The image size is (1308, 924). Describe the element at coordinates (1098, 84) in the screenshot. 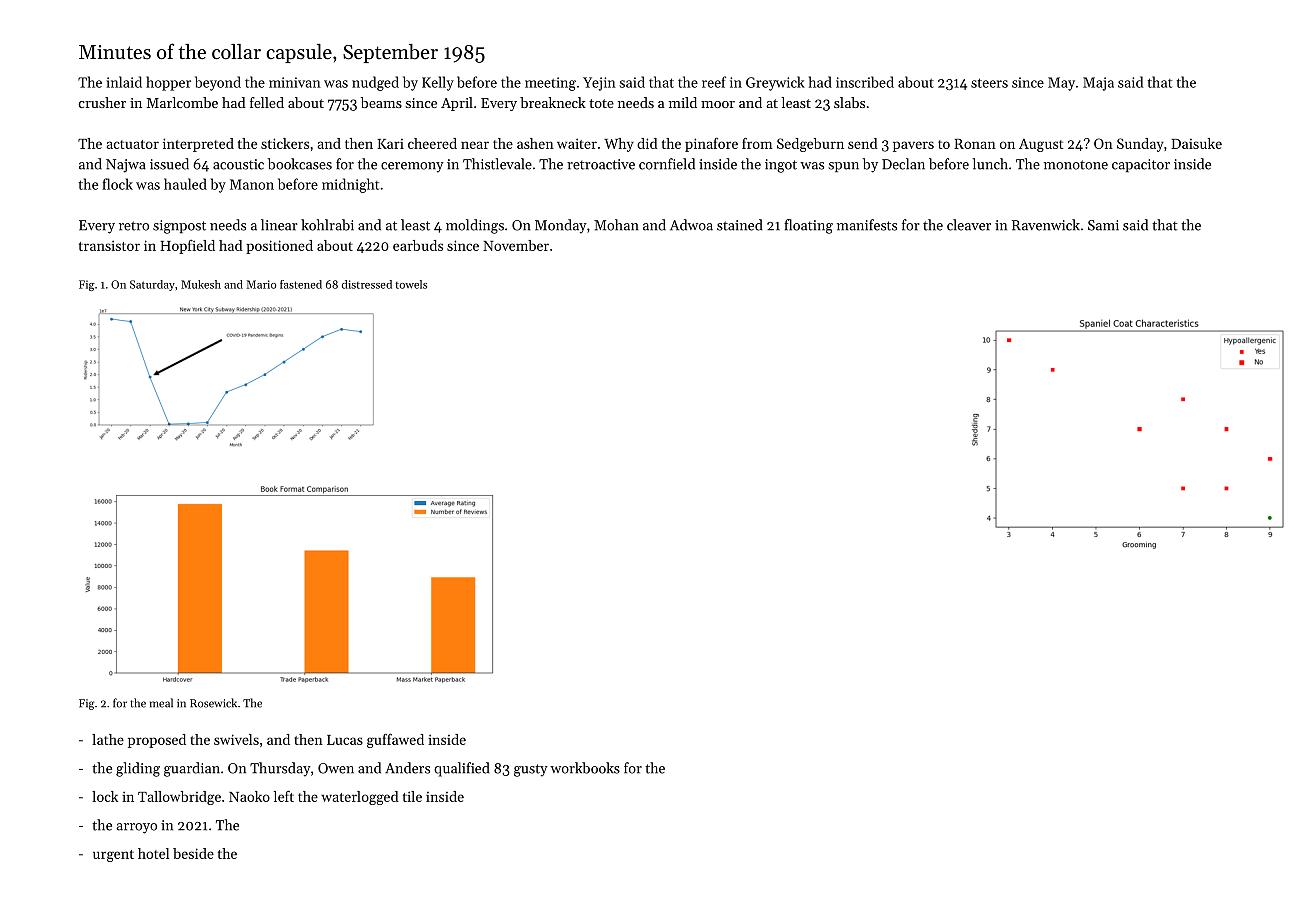

I see `Maja` at that location.
